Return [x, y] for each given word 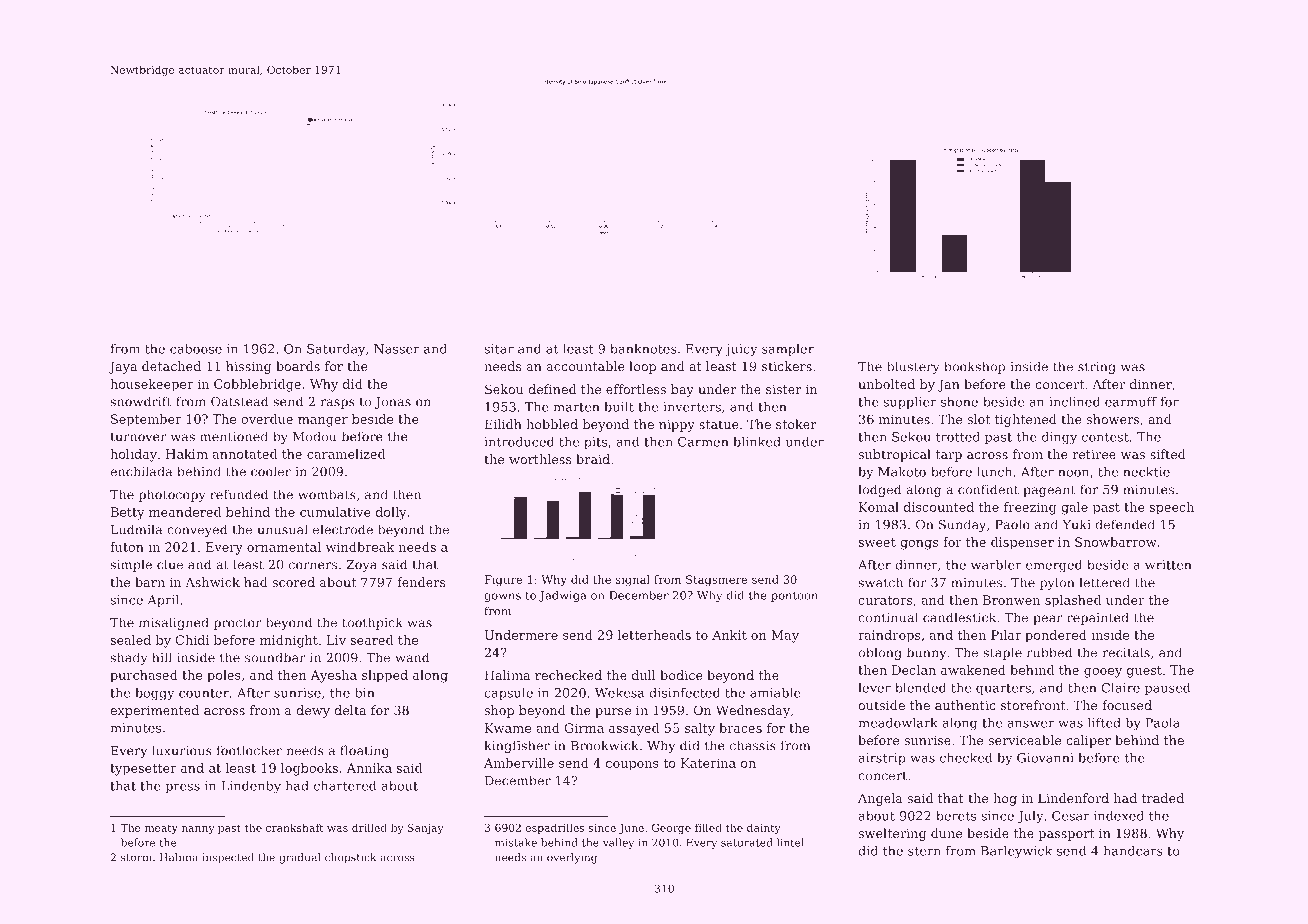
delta [350, 710]
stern [924, 851]
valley [618, 843]
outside [881, 705]
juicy [741, 350]
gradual [299, 858]
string [1097, 368]
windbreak [360, 547]
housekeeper [151, 385]
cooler [271, 471]
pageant [1049, 491]
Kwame [508, 728]
